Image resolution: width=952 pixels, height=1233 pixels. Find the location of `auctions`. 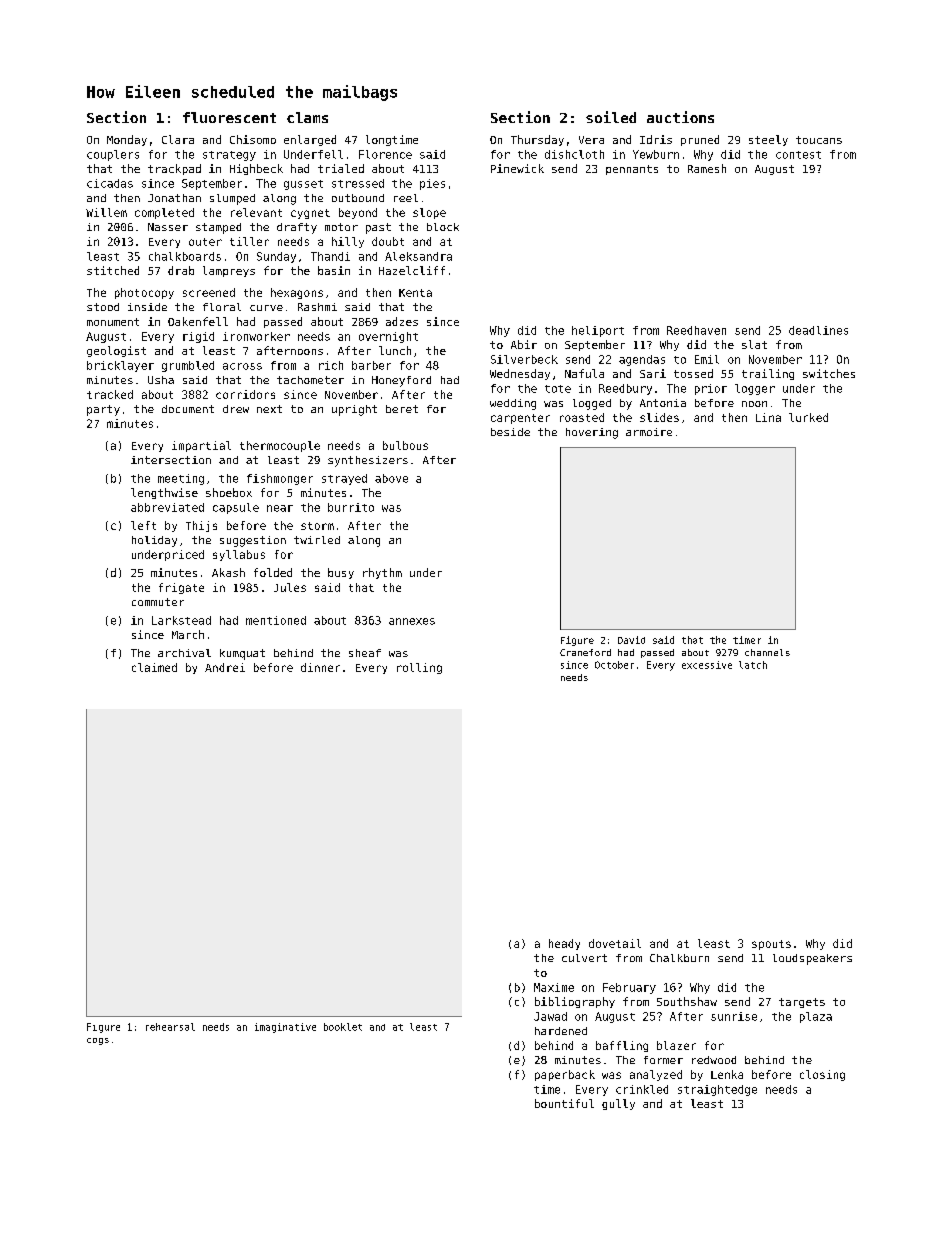

auctions is located at coordinates (680, 117).
